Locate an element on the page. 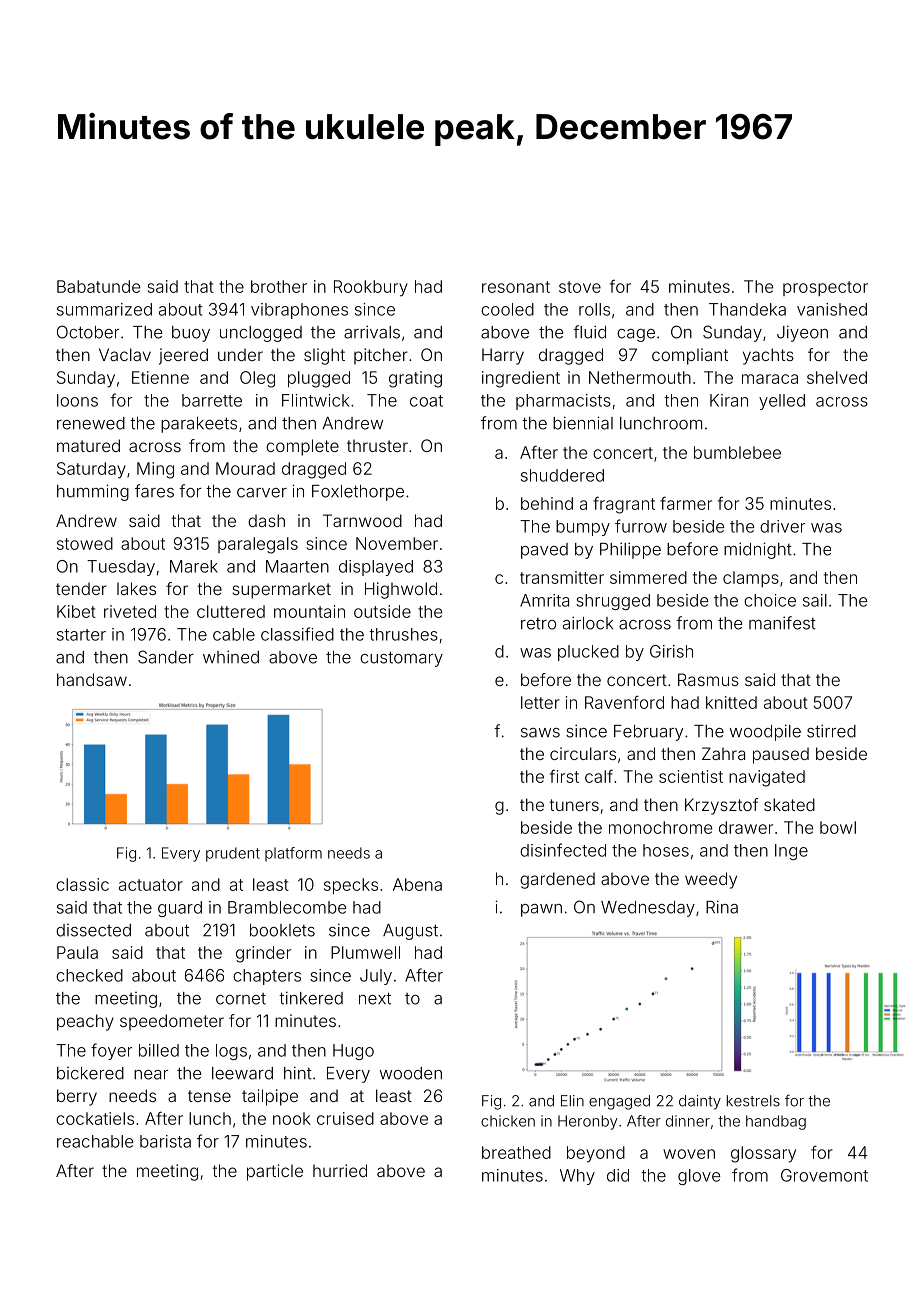 This page has height=1308, width=924. cruised is located at coordinates (345, 1118).
